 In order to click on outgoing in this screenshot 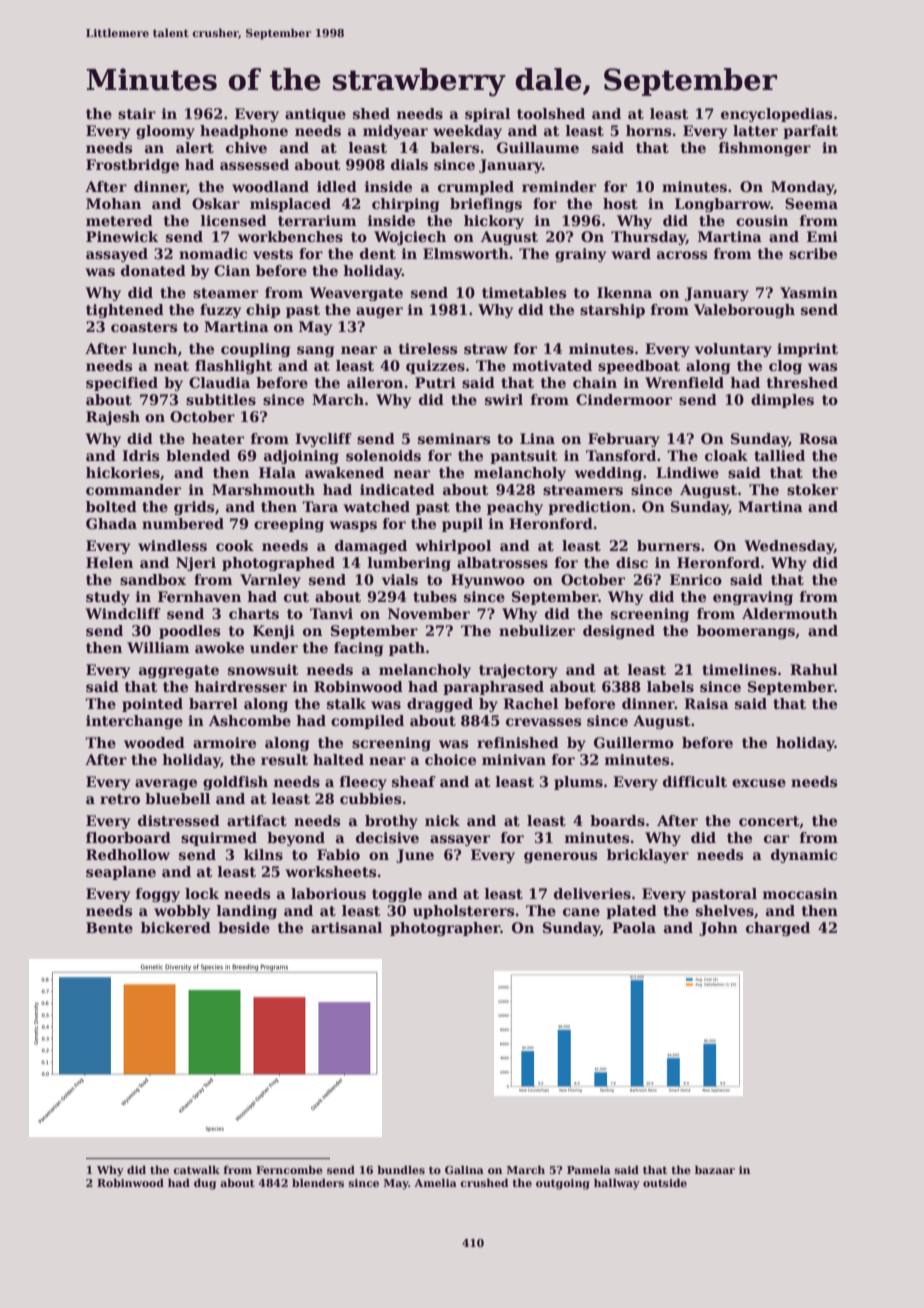, I will do `click(563, 1184)`.
